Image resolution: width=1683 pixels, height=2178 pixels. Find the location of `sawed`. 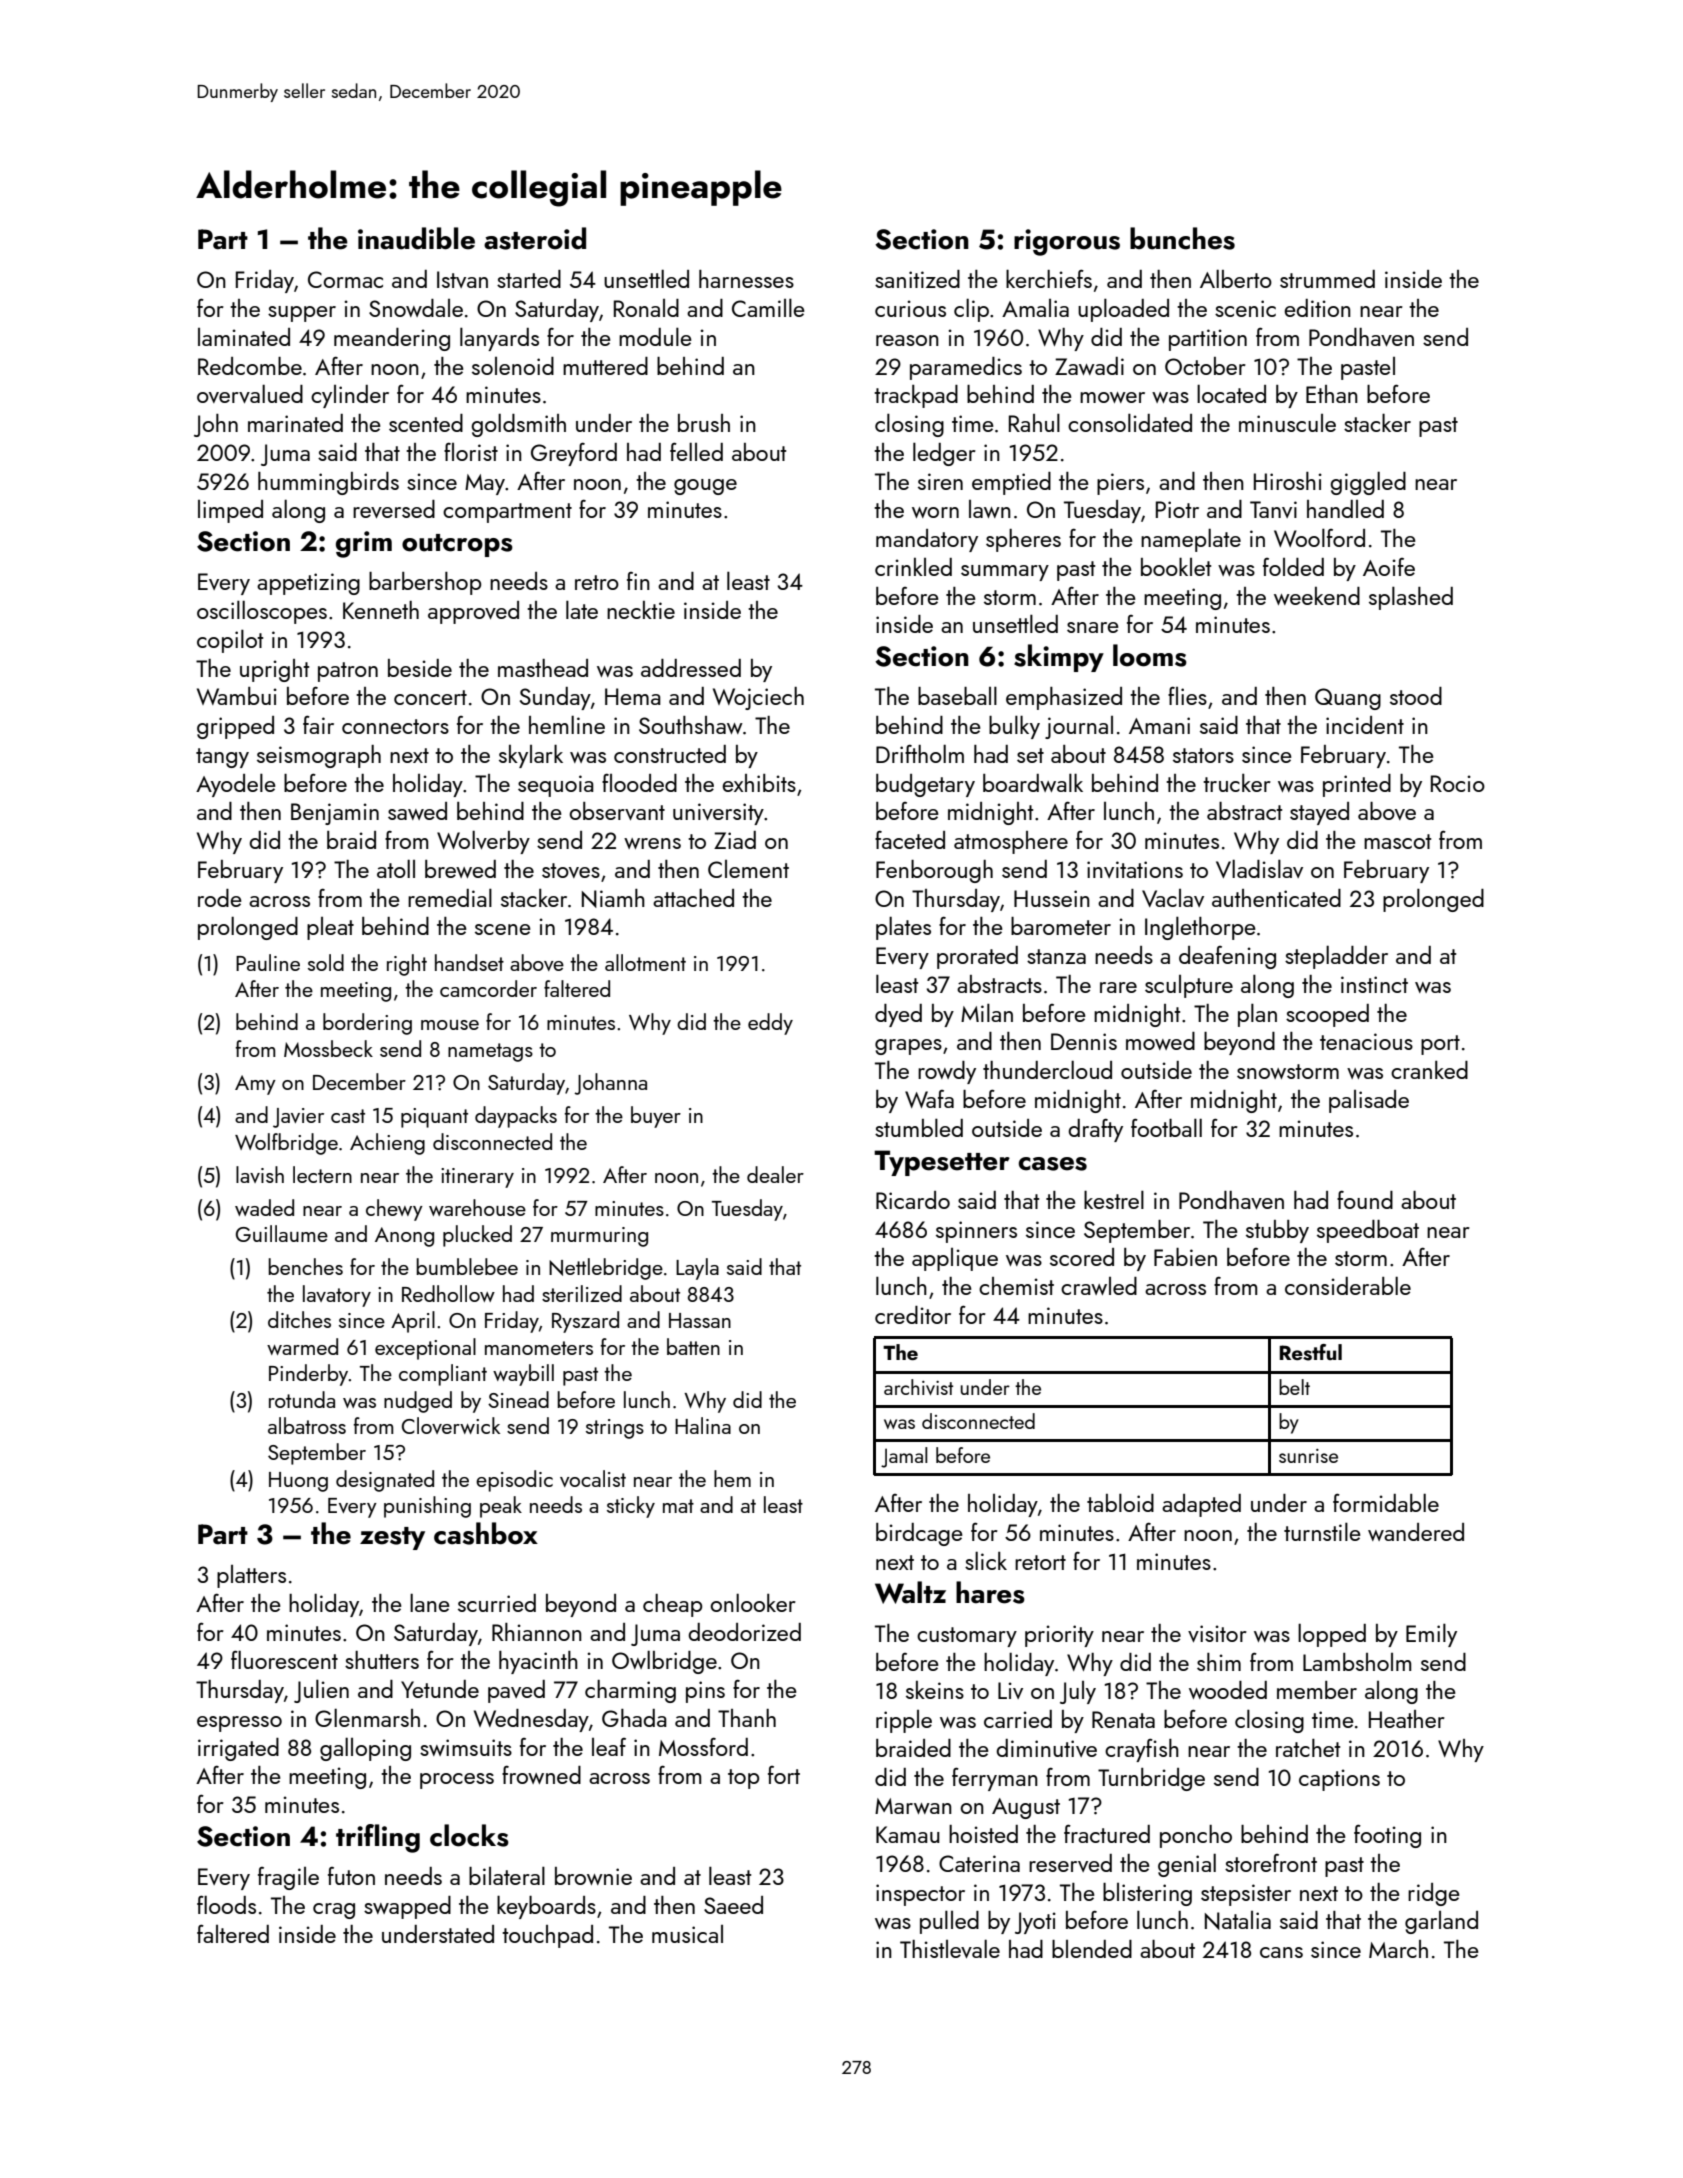

sawed is located at coordinates (417, 811).
